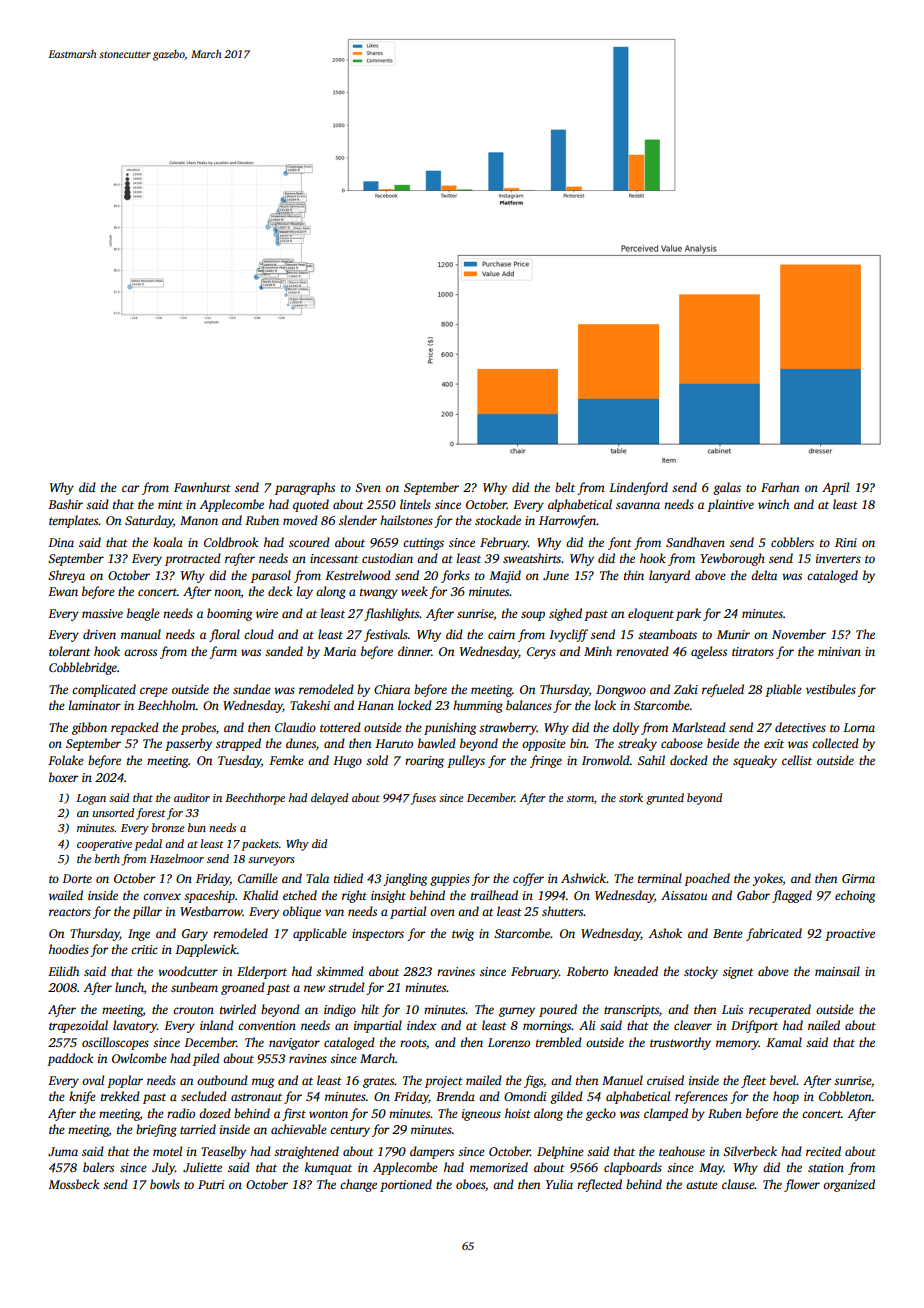  Describe the element at coordinates (377, 760) in the image. I see `sold` at that location.
